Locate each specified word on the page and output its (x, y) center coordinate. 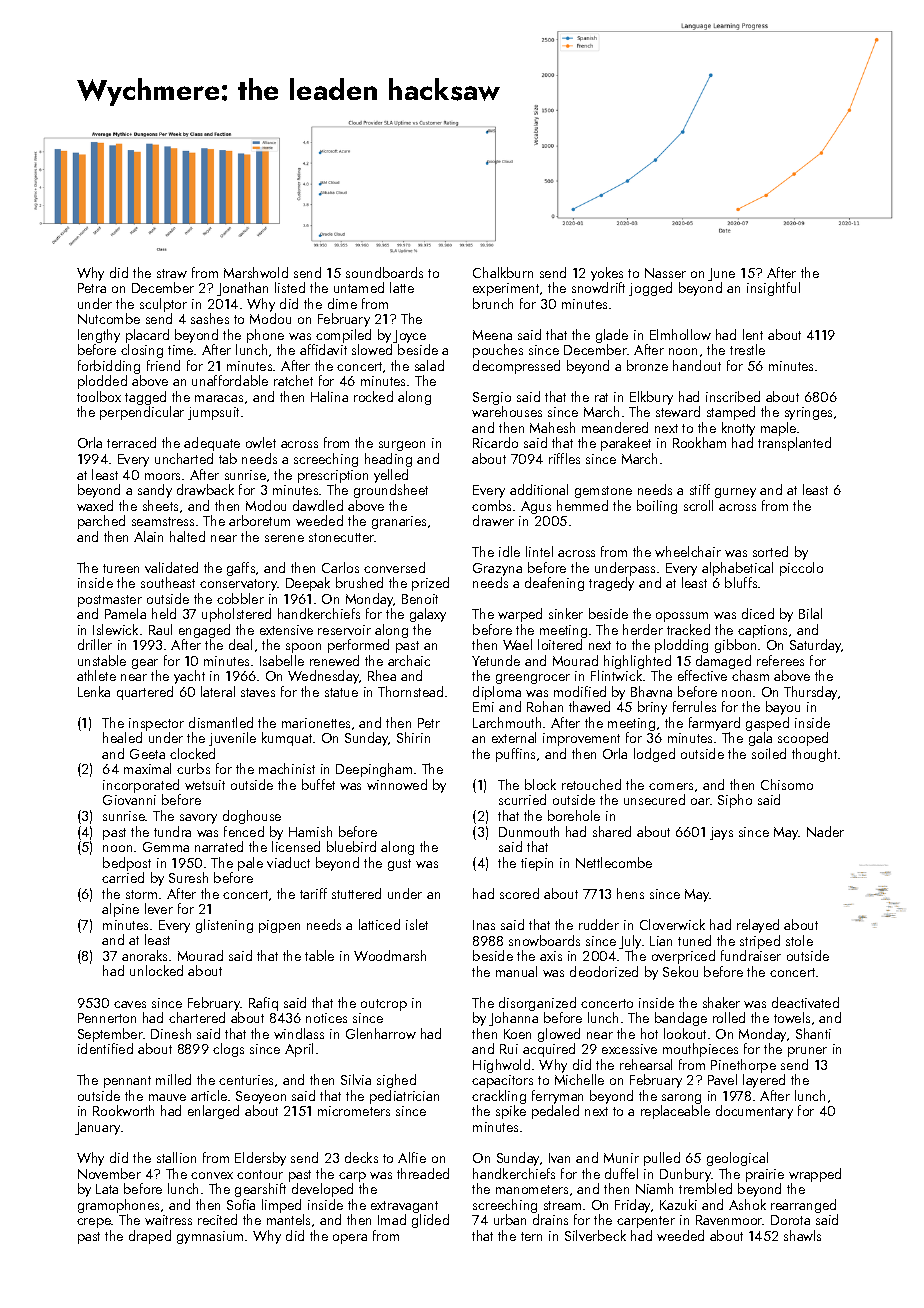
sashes (210, 318)
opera (350, 1239)
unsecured (654, 799)
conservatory (239, 585)
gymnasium (210, 1237)
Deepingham (374, 770)
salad (429, 365)
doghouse (252, 817)
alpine (120, 910)
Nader (825, 831)
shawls (802, 1235)
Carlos (340, 567)
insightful (773, 289)
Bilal (810, 613)
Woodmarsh (390, 955)
